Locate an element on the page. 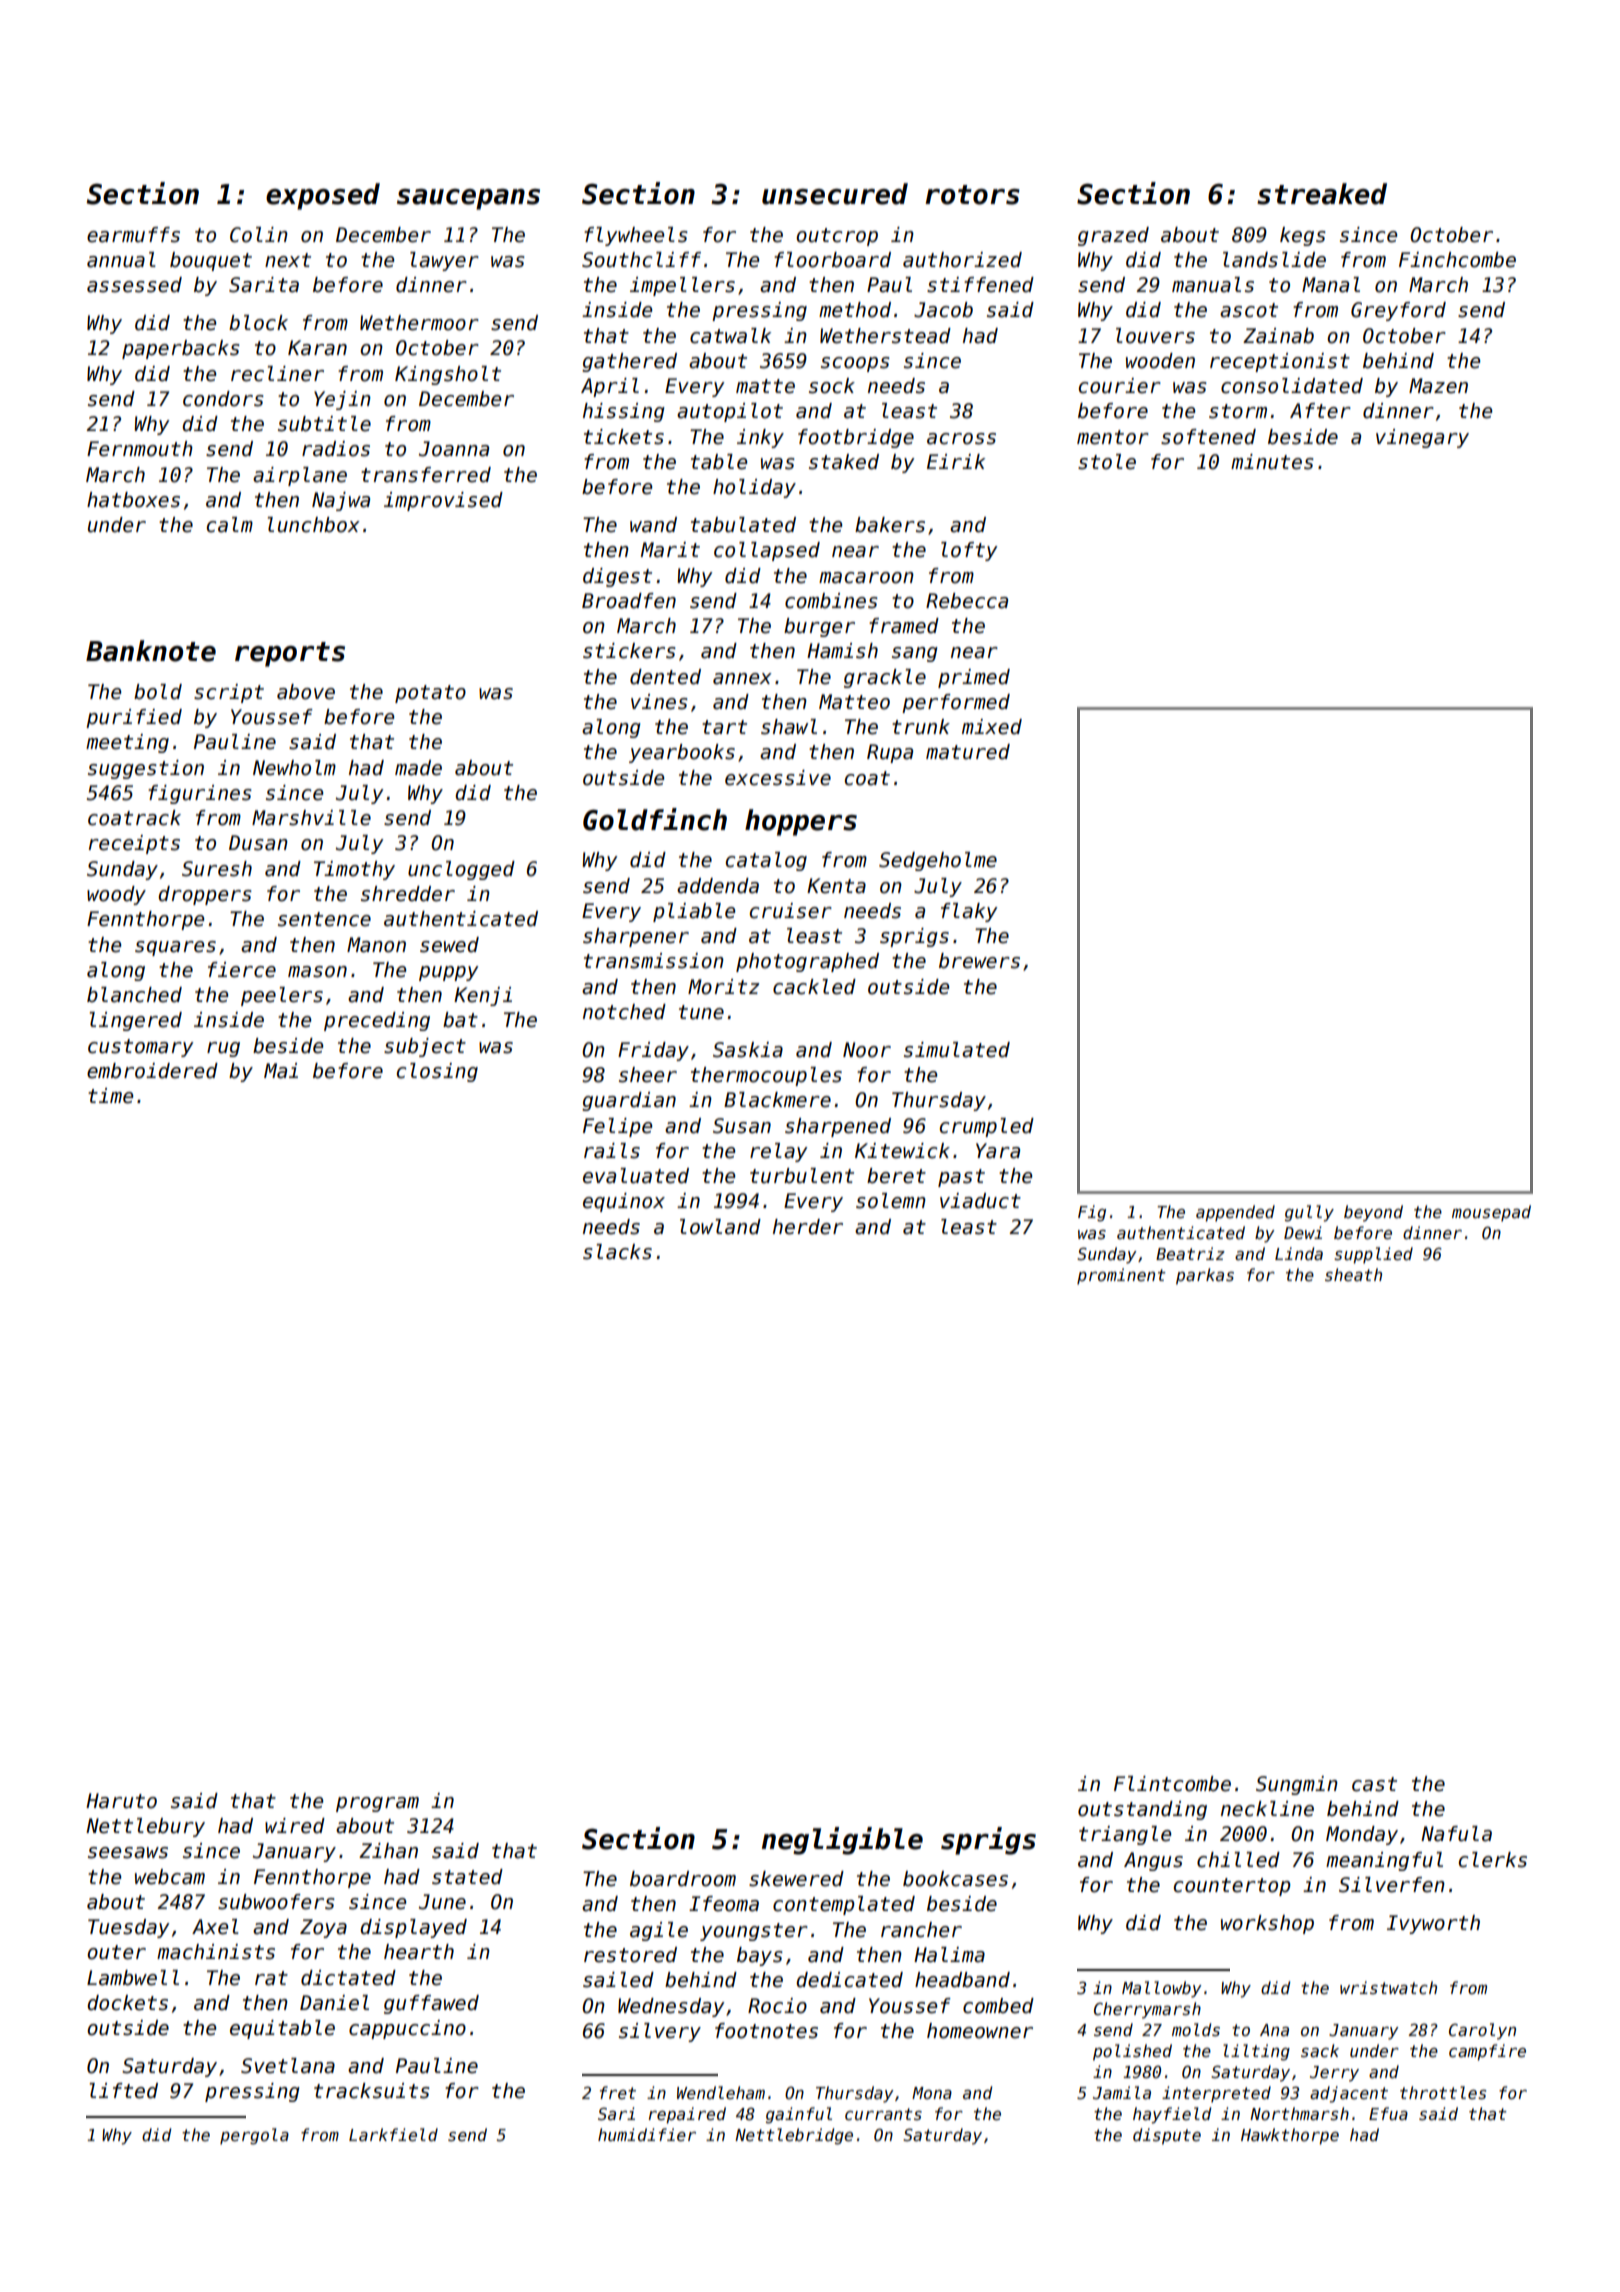 The width and height of the document is (1620, 2292). negligible is located at coordinates (842, 1841).
